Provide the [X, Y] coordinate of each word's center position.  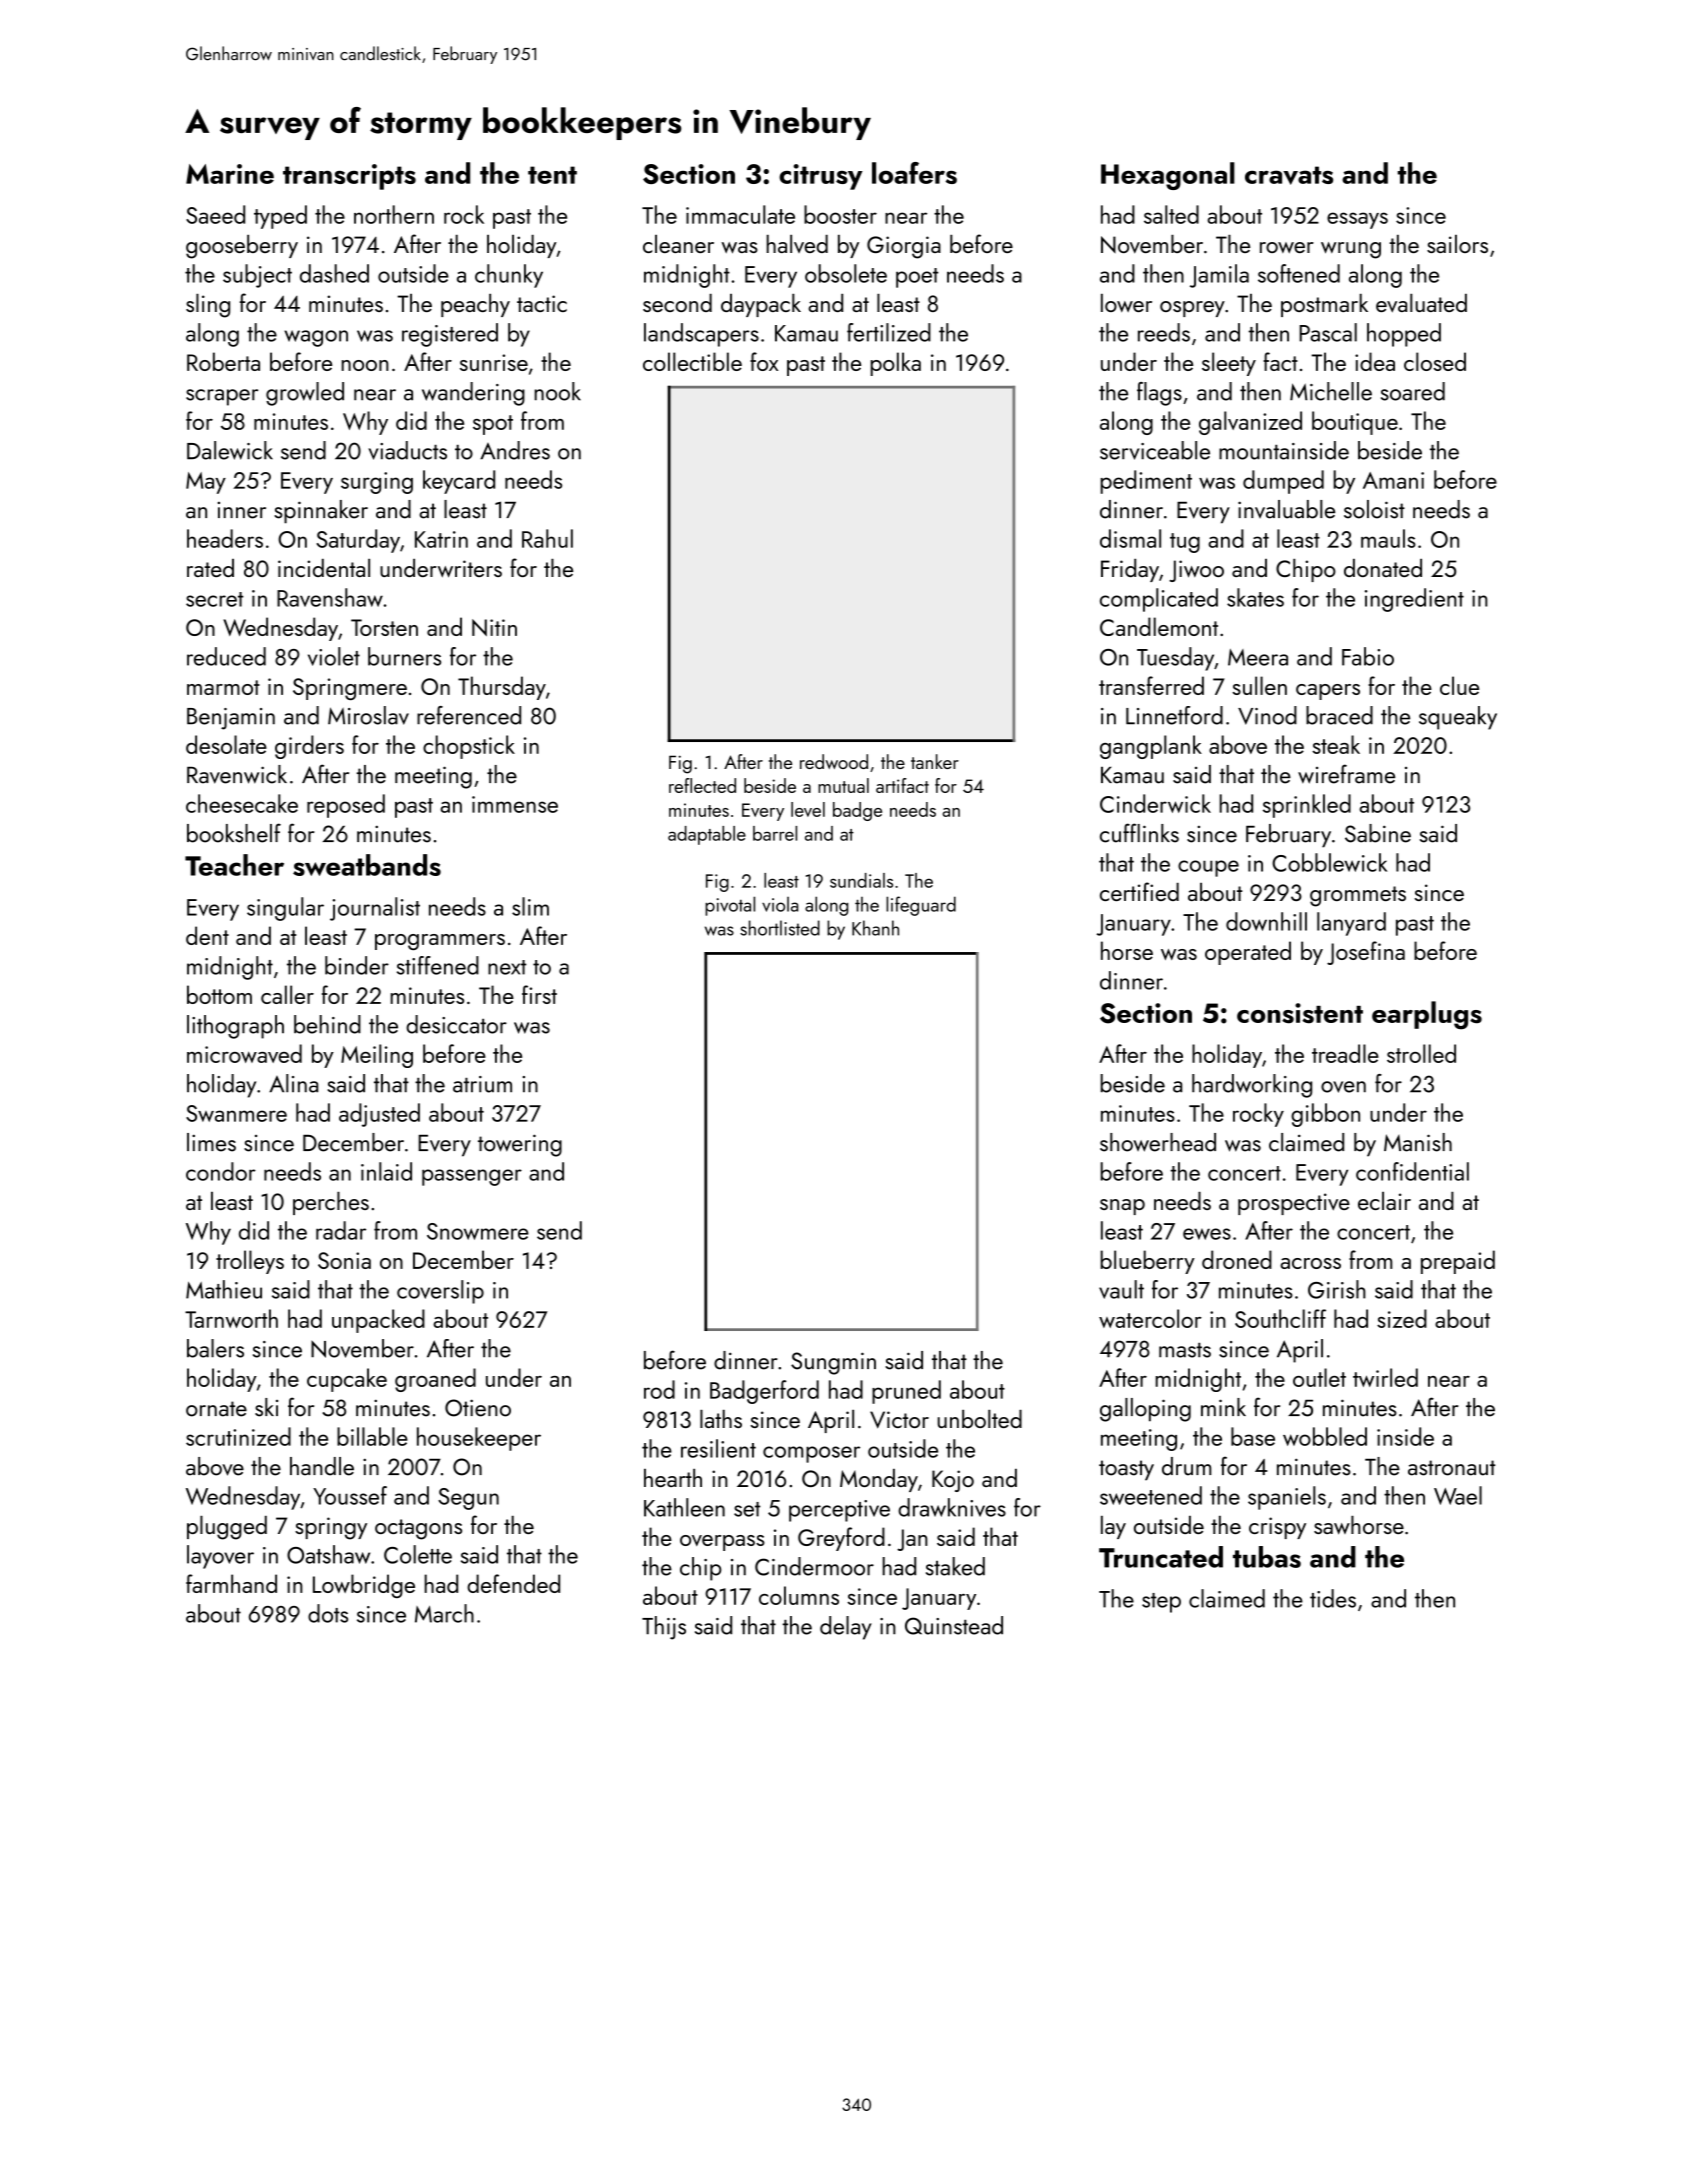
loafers [914, 173]
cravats [1289, 175]
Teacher [234, 865]
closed [1435, 361]
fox [764, 361]
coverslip [440, 1292]
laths [721, 1419]
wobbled [1325, 1436]
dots [328, 1613]
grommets [1358, 896]
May [206, 483]
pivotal [730, 906]
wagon [316, 338]
